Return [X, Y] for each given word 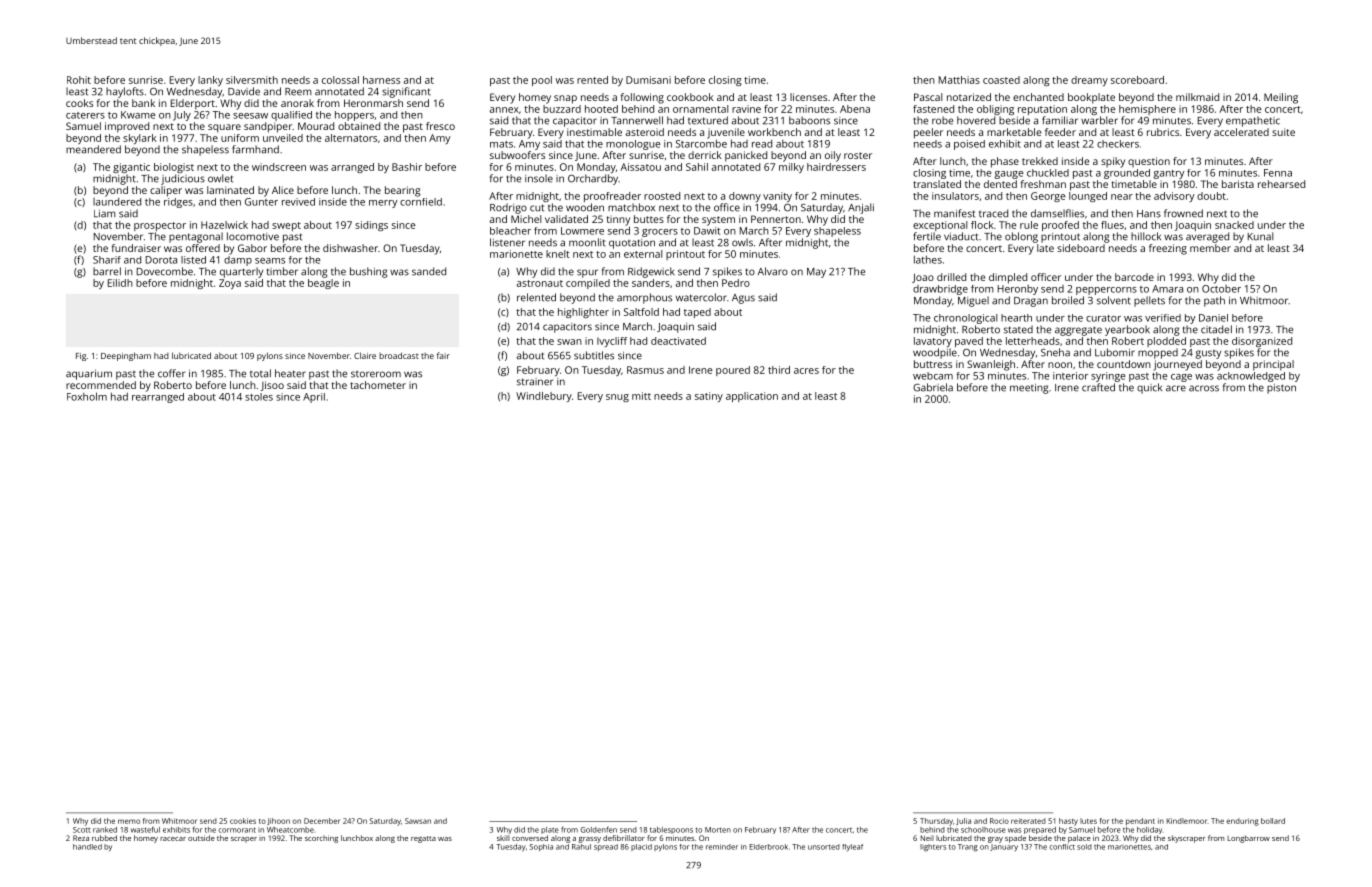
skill [503, 838]
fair [443, 355]
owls [742, 242]
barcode [1134, 277]
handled [87, 847]
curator [1103, 318]
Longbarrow [1248, 839]
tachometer [378, 385]
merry [383, 204]
